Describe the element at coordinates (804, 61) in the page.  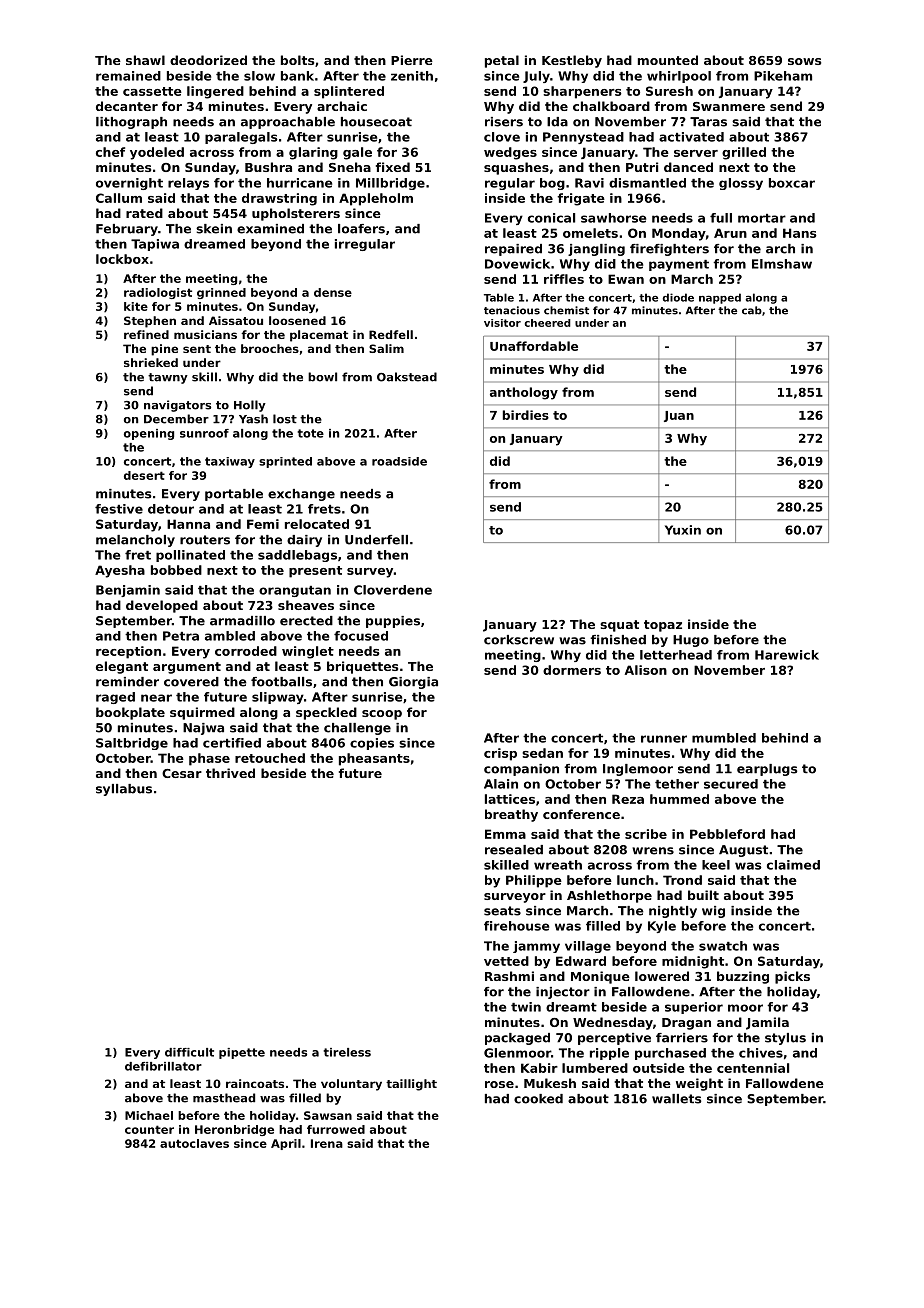
I see `sows` at that location.
